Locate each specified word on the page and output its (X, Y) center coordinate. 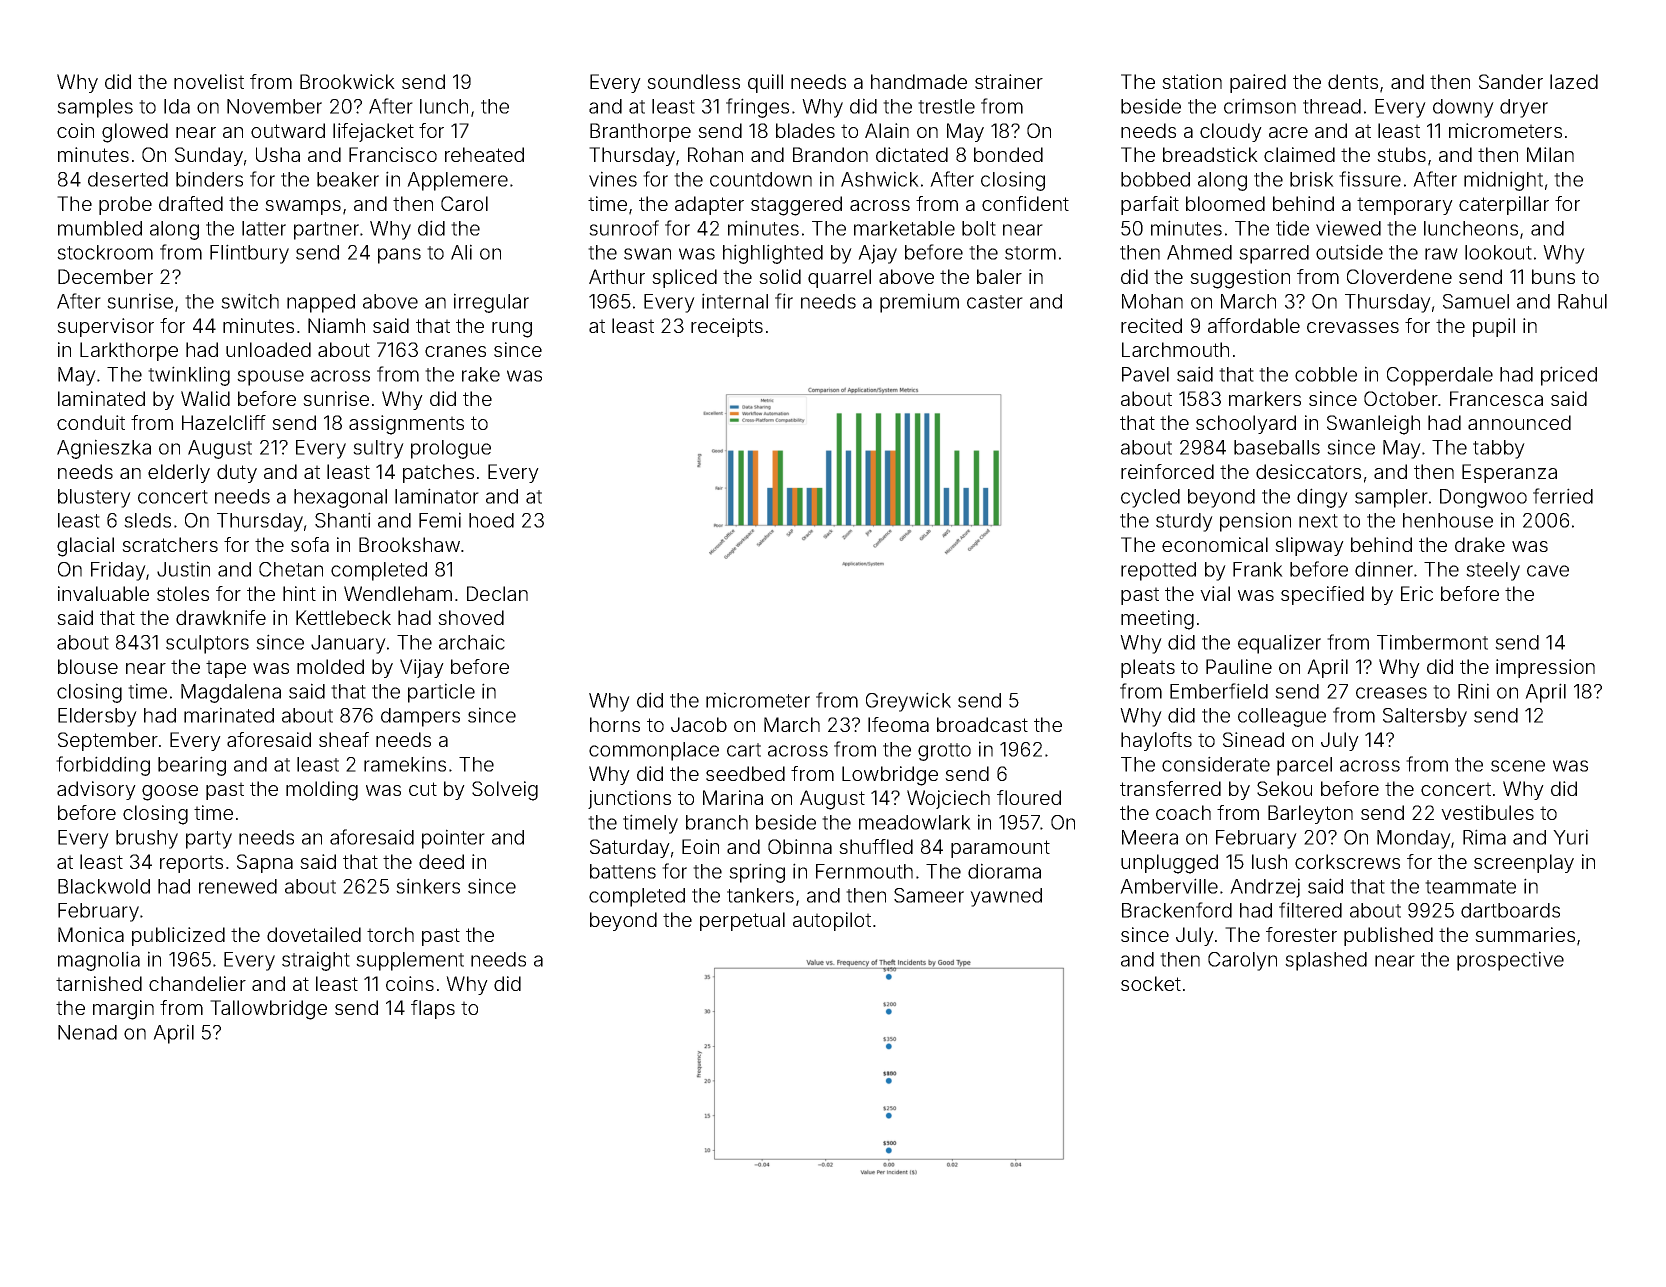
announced (1519, 422)
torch (390, 934)
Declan (497, 593)
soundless (693, 81)
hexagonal (340, 498)
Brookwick (347, 81)
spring (757, 873)
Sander (1511, 81)
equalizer (1279, 644)
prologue (451, 449)
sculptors (207, 644)
